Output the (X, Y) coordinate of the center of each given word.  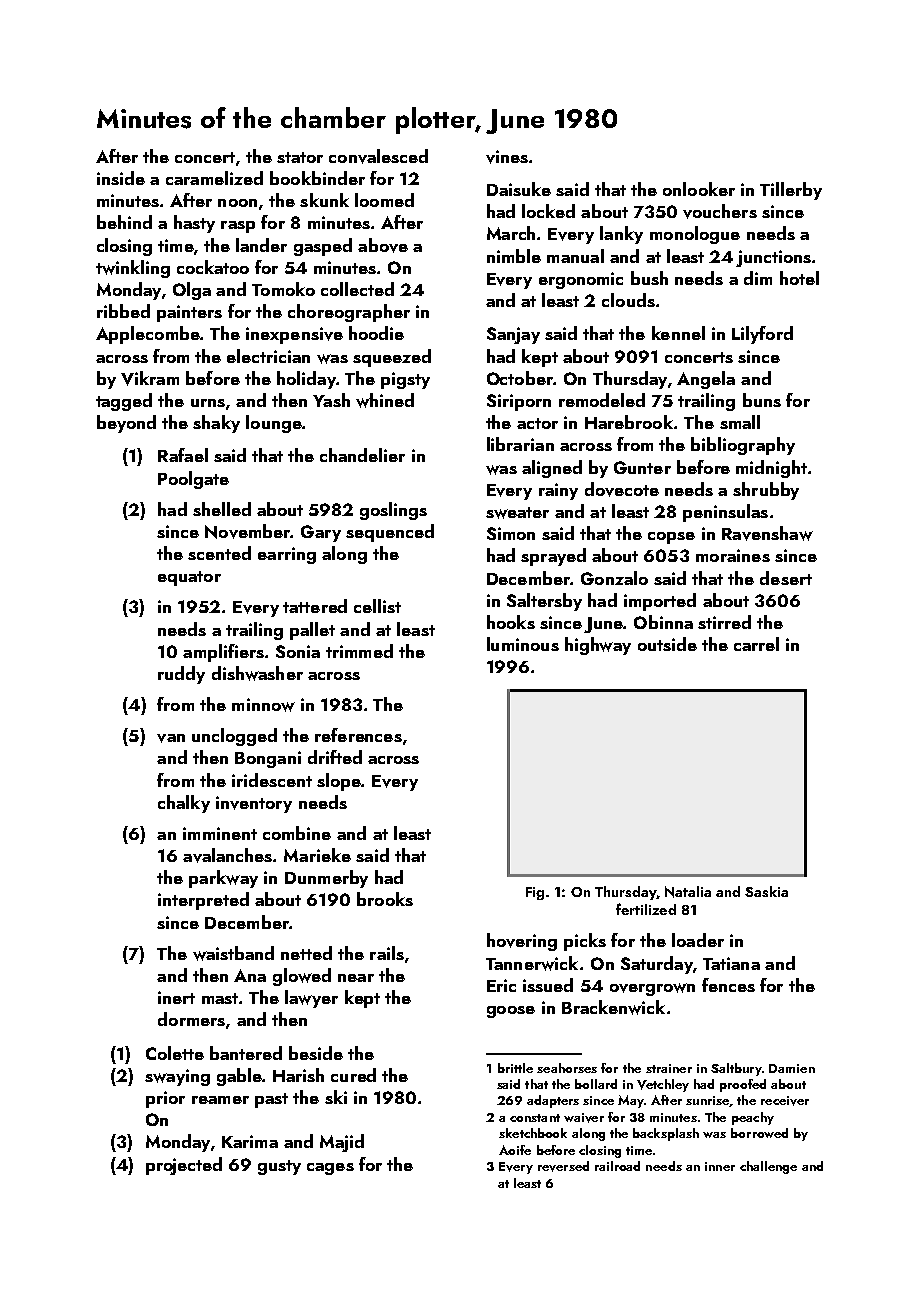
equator (189, 578)
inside (121, 178)
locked (548, 211)
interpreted (203, 901)
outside (667, 644)
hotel (799, 278)
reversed (563, 1166)
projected (184, 1166)
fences (728, 985)
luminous (523, 644)
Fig (535, 893)
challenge (768, 1167)
